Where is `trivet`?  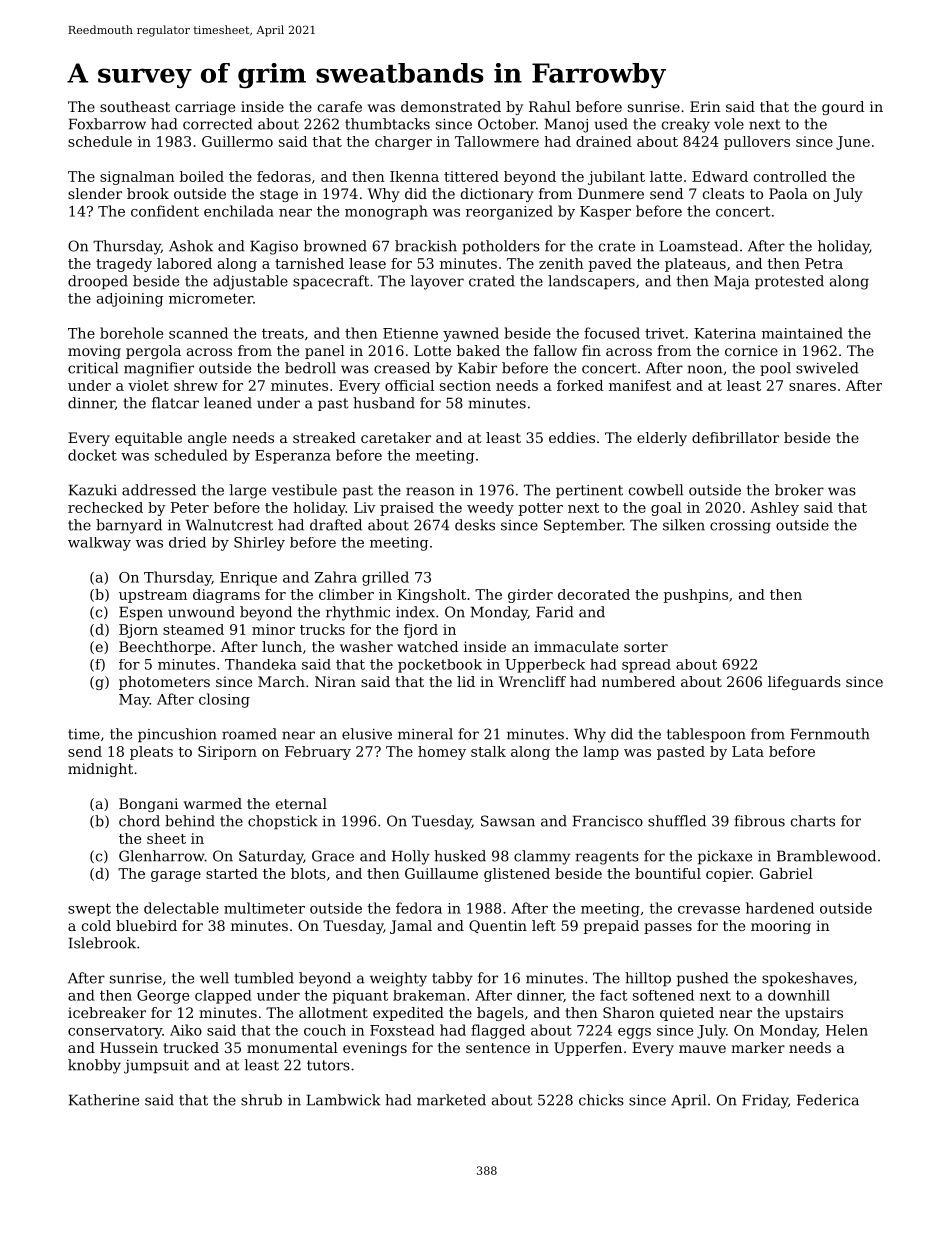
trivet is located at coordinates (664, 333).
